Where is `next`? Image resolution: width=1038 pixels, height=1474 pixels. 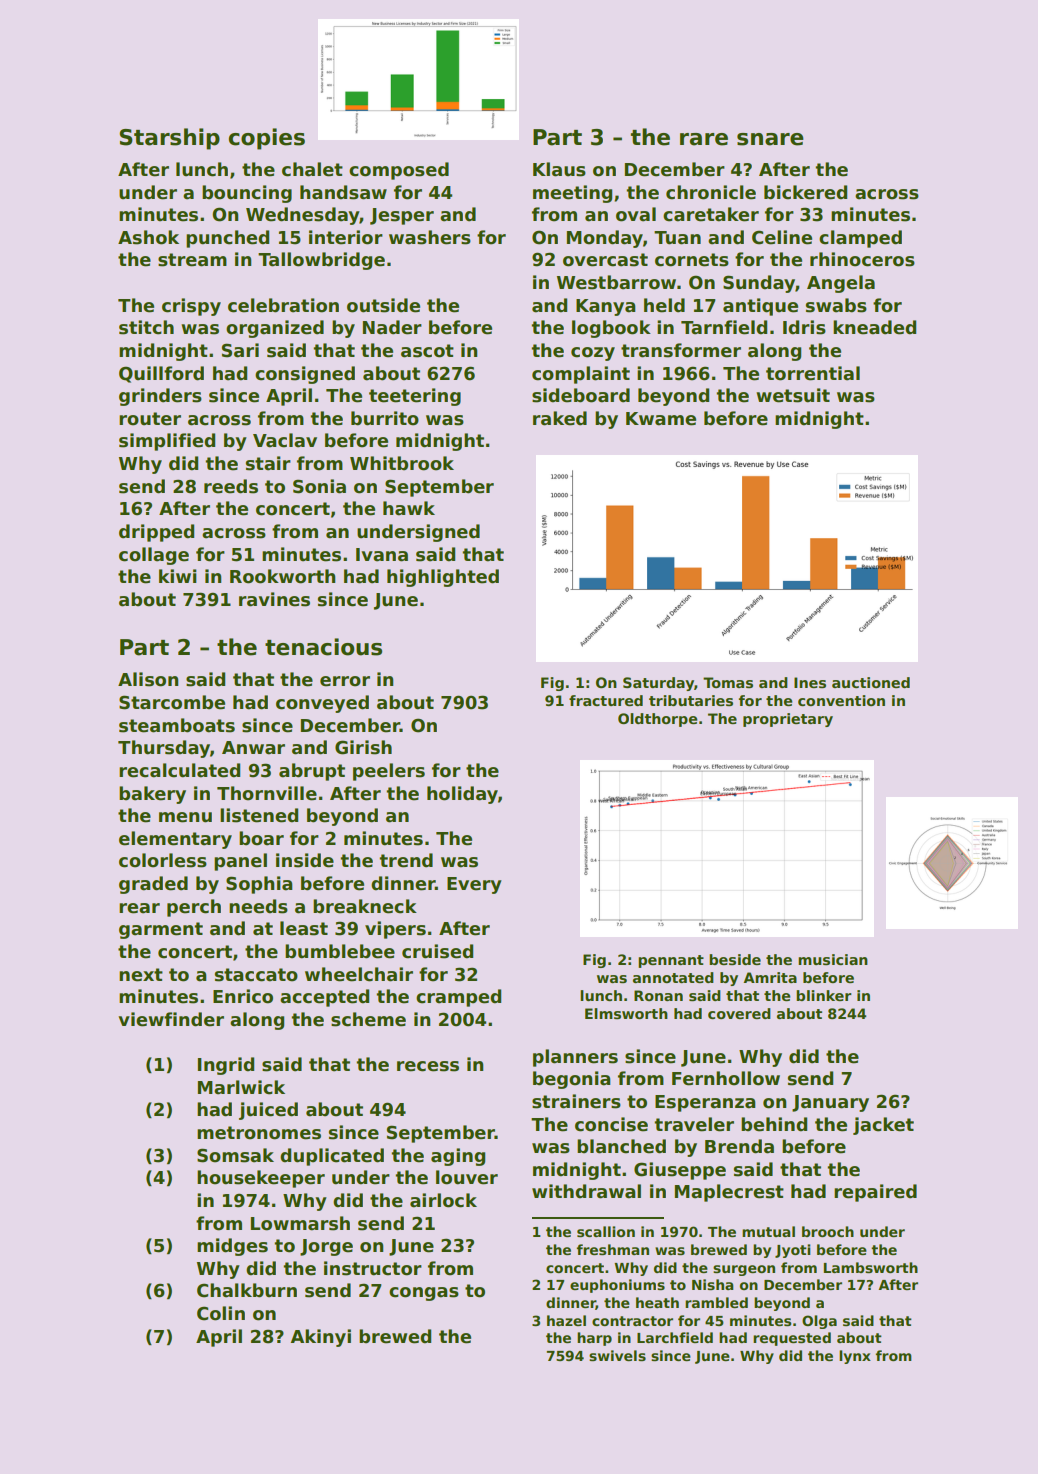 next is located at coordinates (141, 975).
